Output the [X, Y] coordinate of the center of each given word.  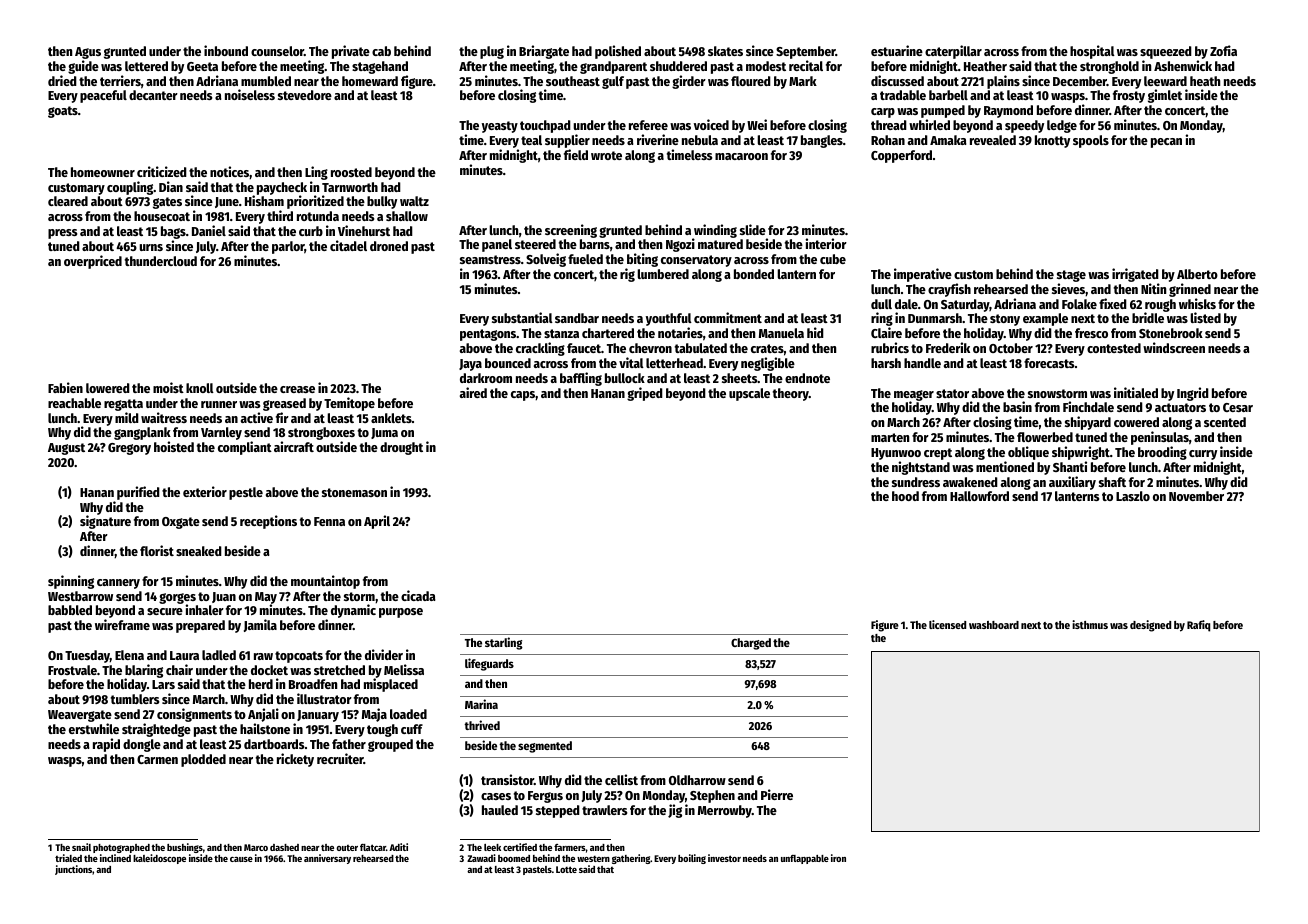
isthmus [1090, 624]
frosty [1129, 96]
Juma [384, 433]
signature [105, 522]
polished [618, 52]
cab [381, 51]
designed [1150, 626]
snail [81, 847]
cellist [621, 779]
